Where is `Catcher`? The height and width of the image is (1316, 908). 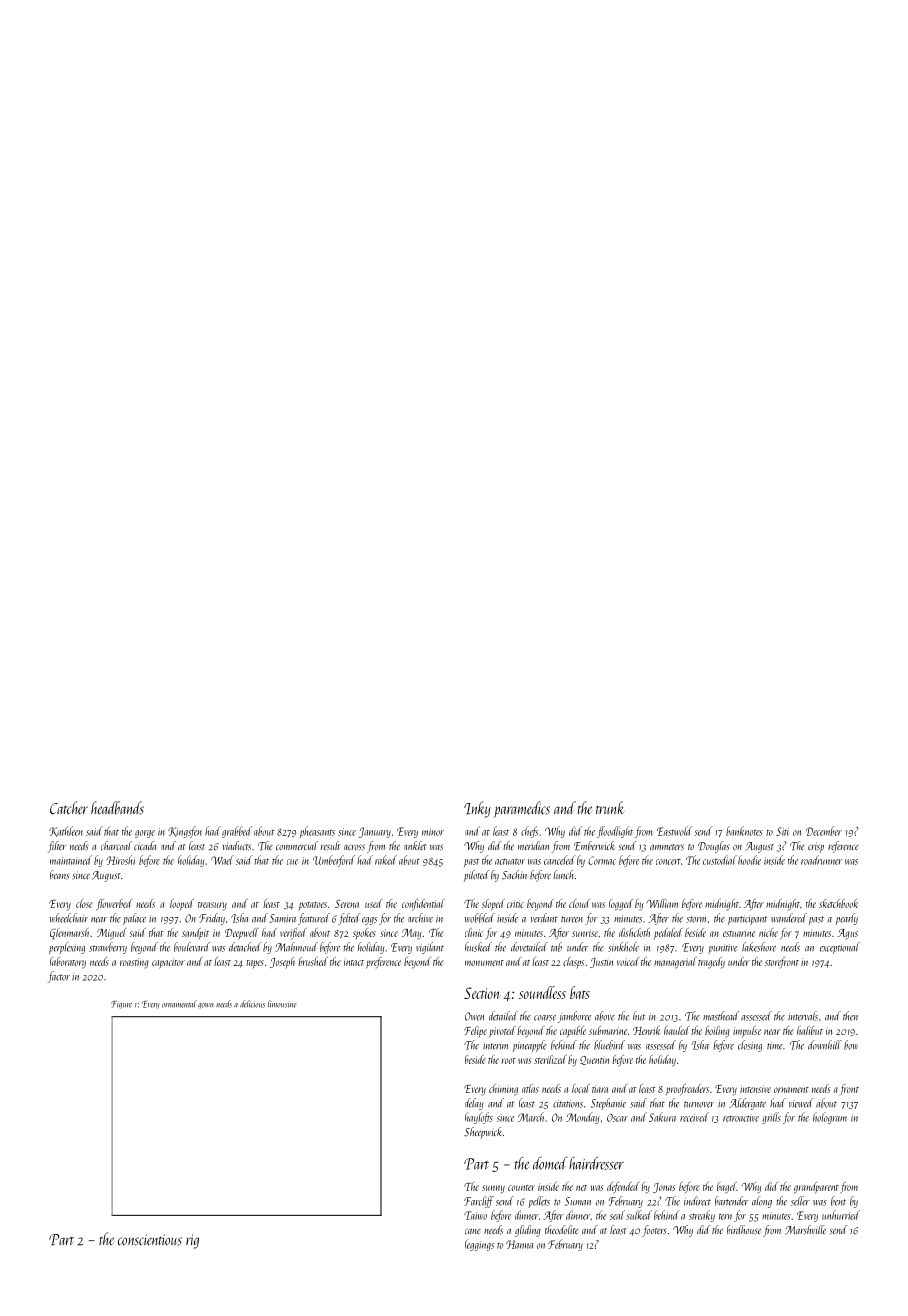
Catcher is located at coordinates (69, 808).
